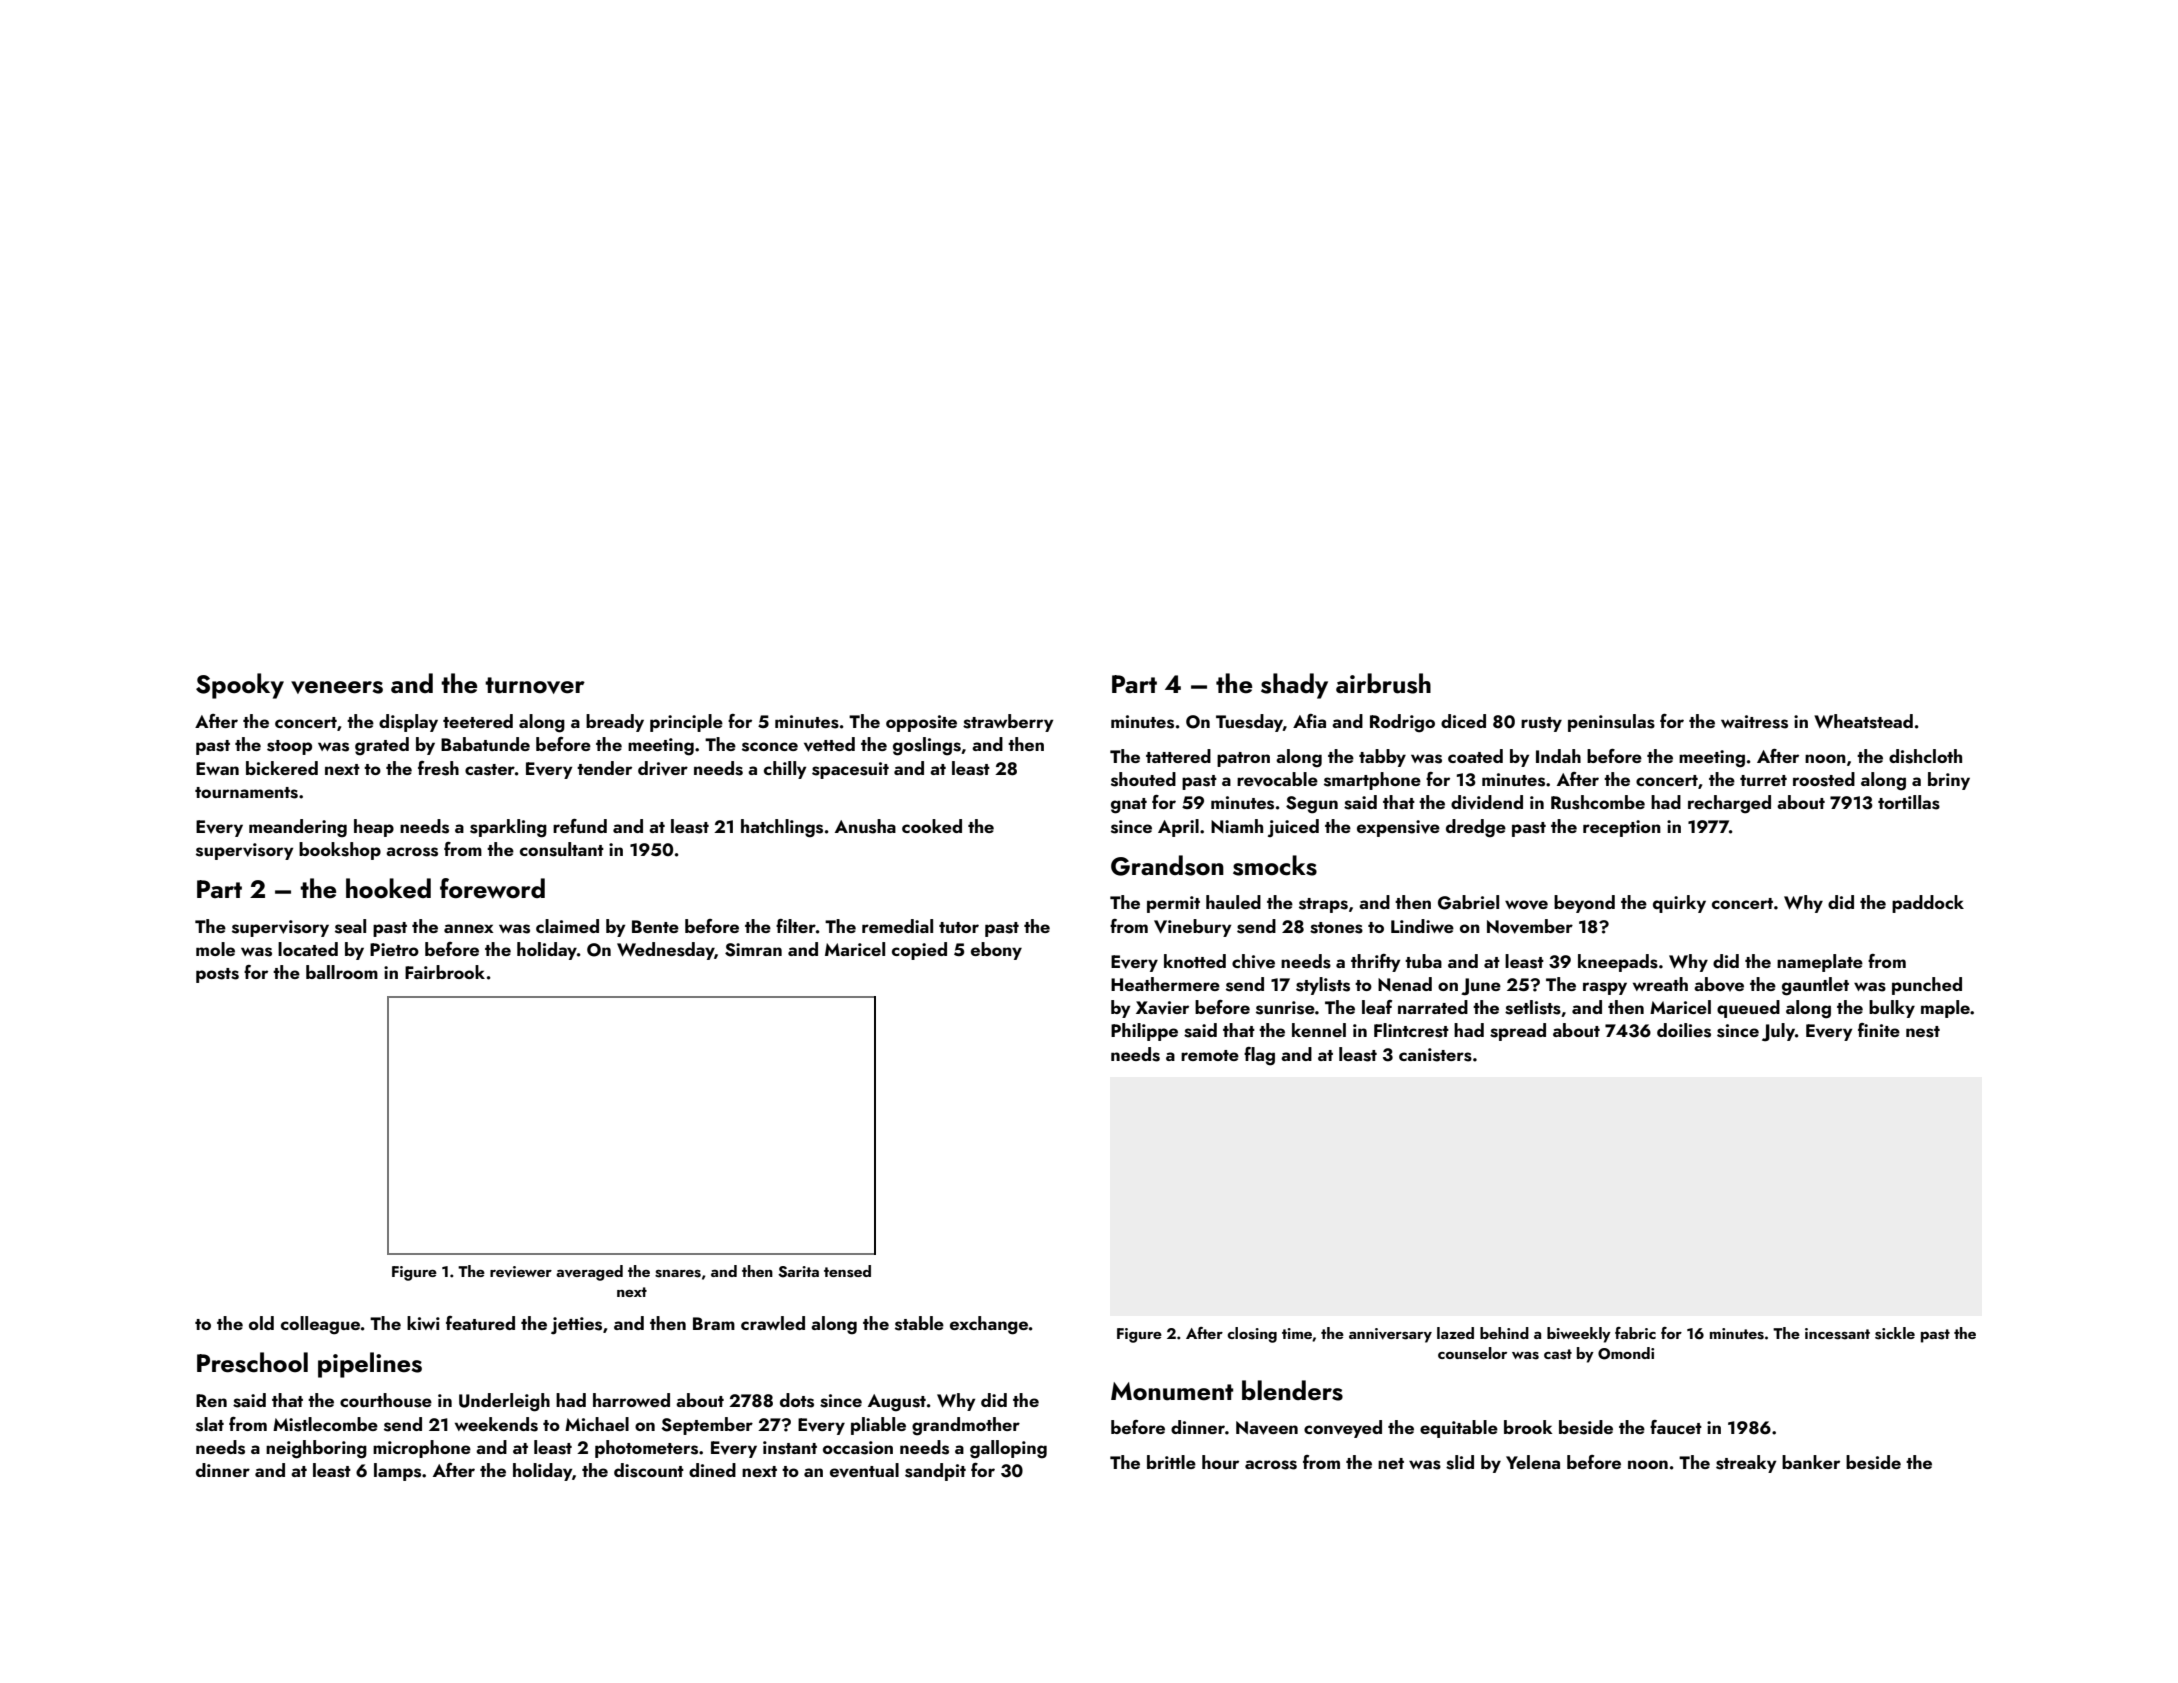  What do you see at coordinates (1863, 721) in the page?
I see `Wheatstead` at bounding box center [1863, 721].
